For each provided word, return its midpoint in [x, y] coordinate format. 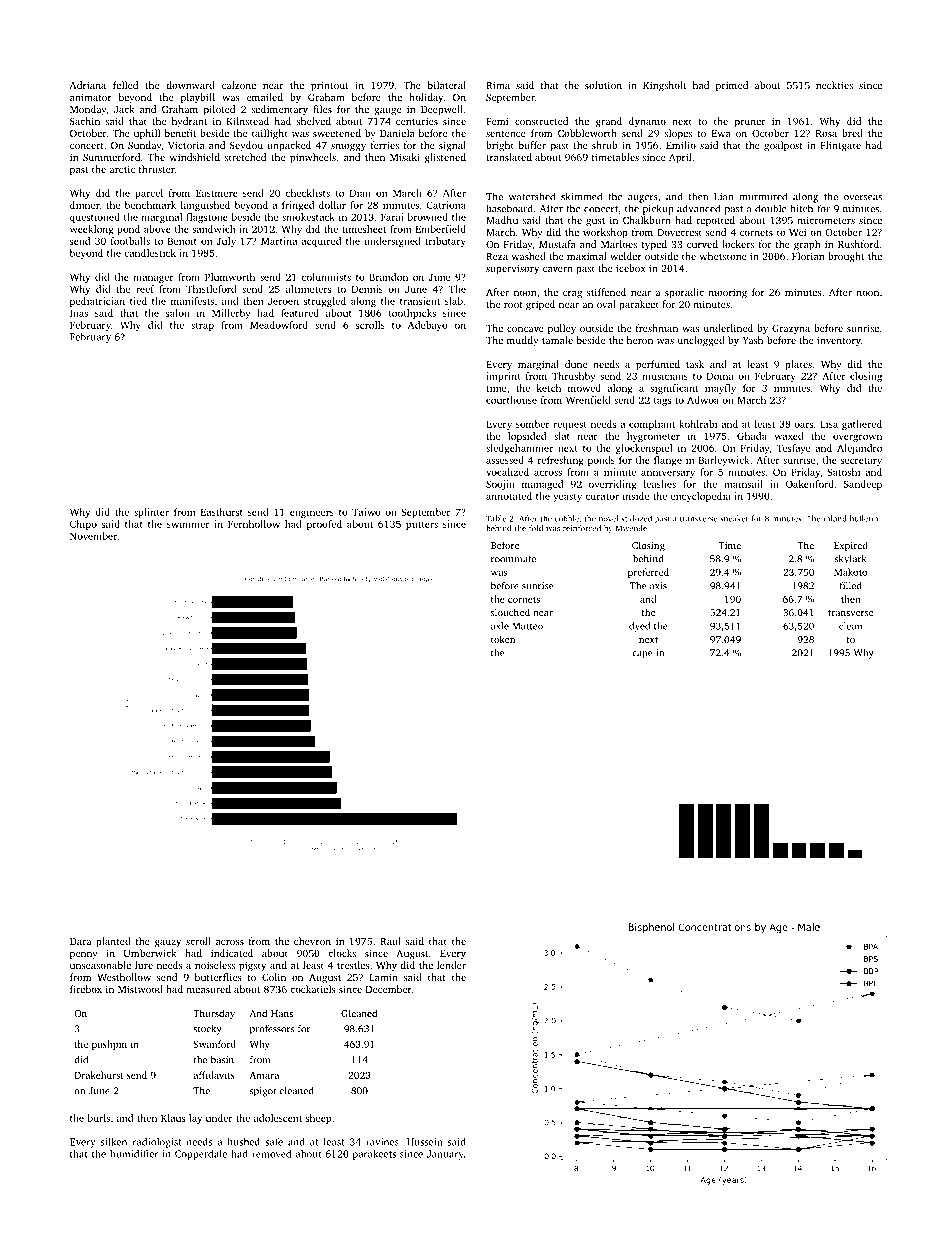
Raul [390, 941]
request [570, 426]
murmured [763, 196]
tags [662, 402]
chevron [312, 941]
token [503, 639]
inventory [839, 341]
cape [642, 655]
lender [451, 965]
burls [98, 1118]
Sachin [85, 121]
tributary [446, 242]
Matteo [527, 626]
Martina [279, 241]
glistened [445, 158]
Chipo [83, 525]
